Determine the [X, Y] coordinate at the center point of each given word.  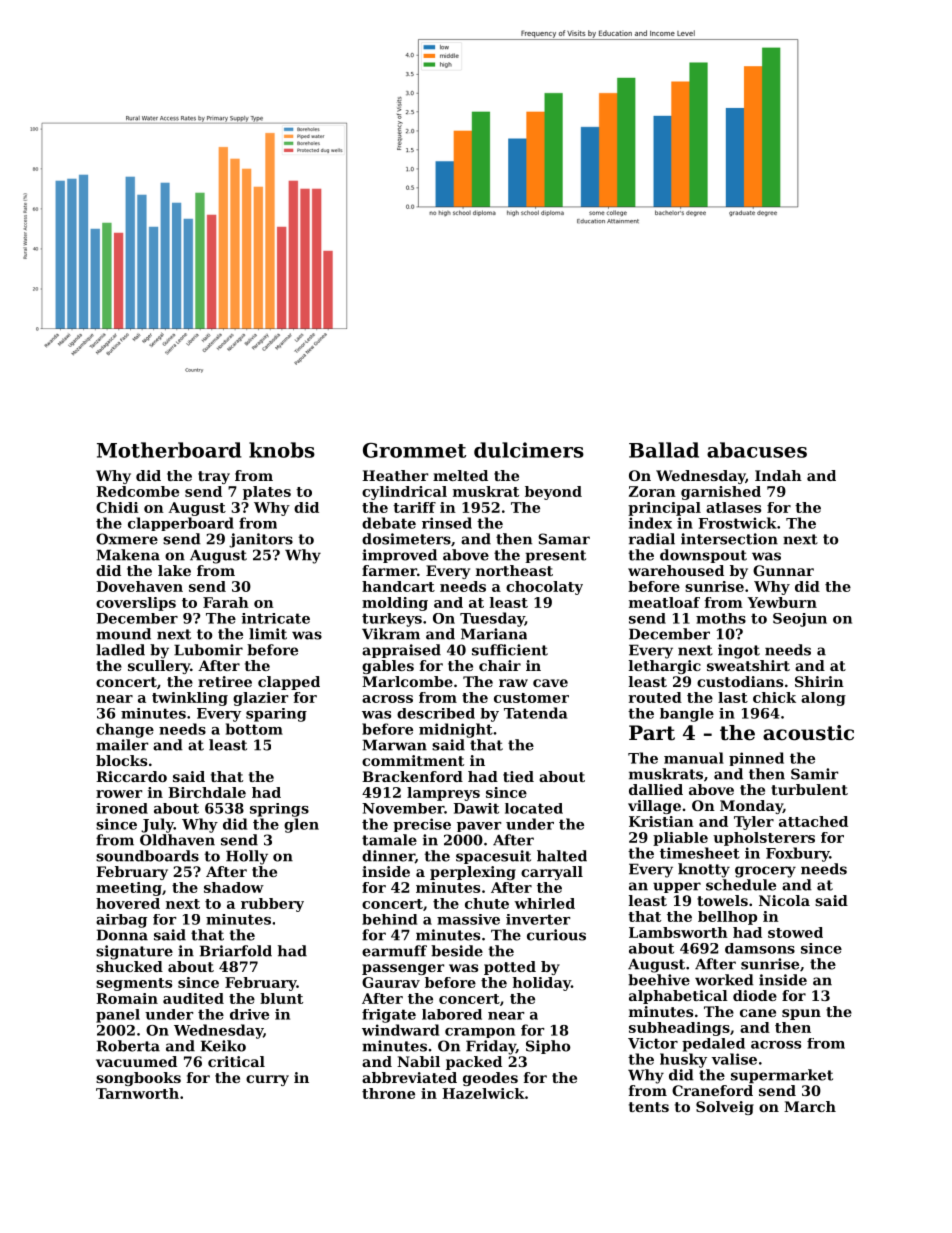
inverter [538, 919]
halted [562, 856]
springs [279, 810]
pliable [680, 839]
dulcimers [529, 450]
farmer [389, 570]
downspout [703, 556]
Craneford [712, 1090]
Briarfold [236, 951]
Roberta [128, 1046]
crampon [480, 1033]
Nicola [784, 900]
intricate [276, 618]
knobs [282, 450]
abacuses [757, 450]
